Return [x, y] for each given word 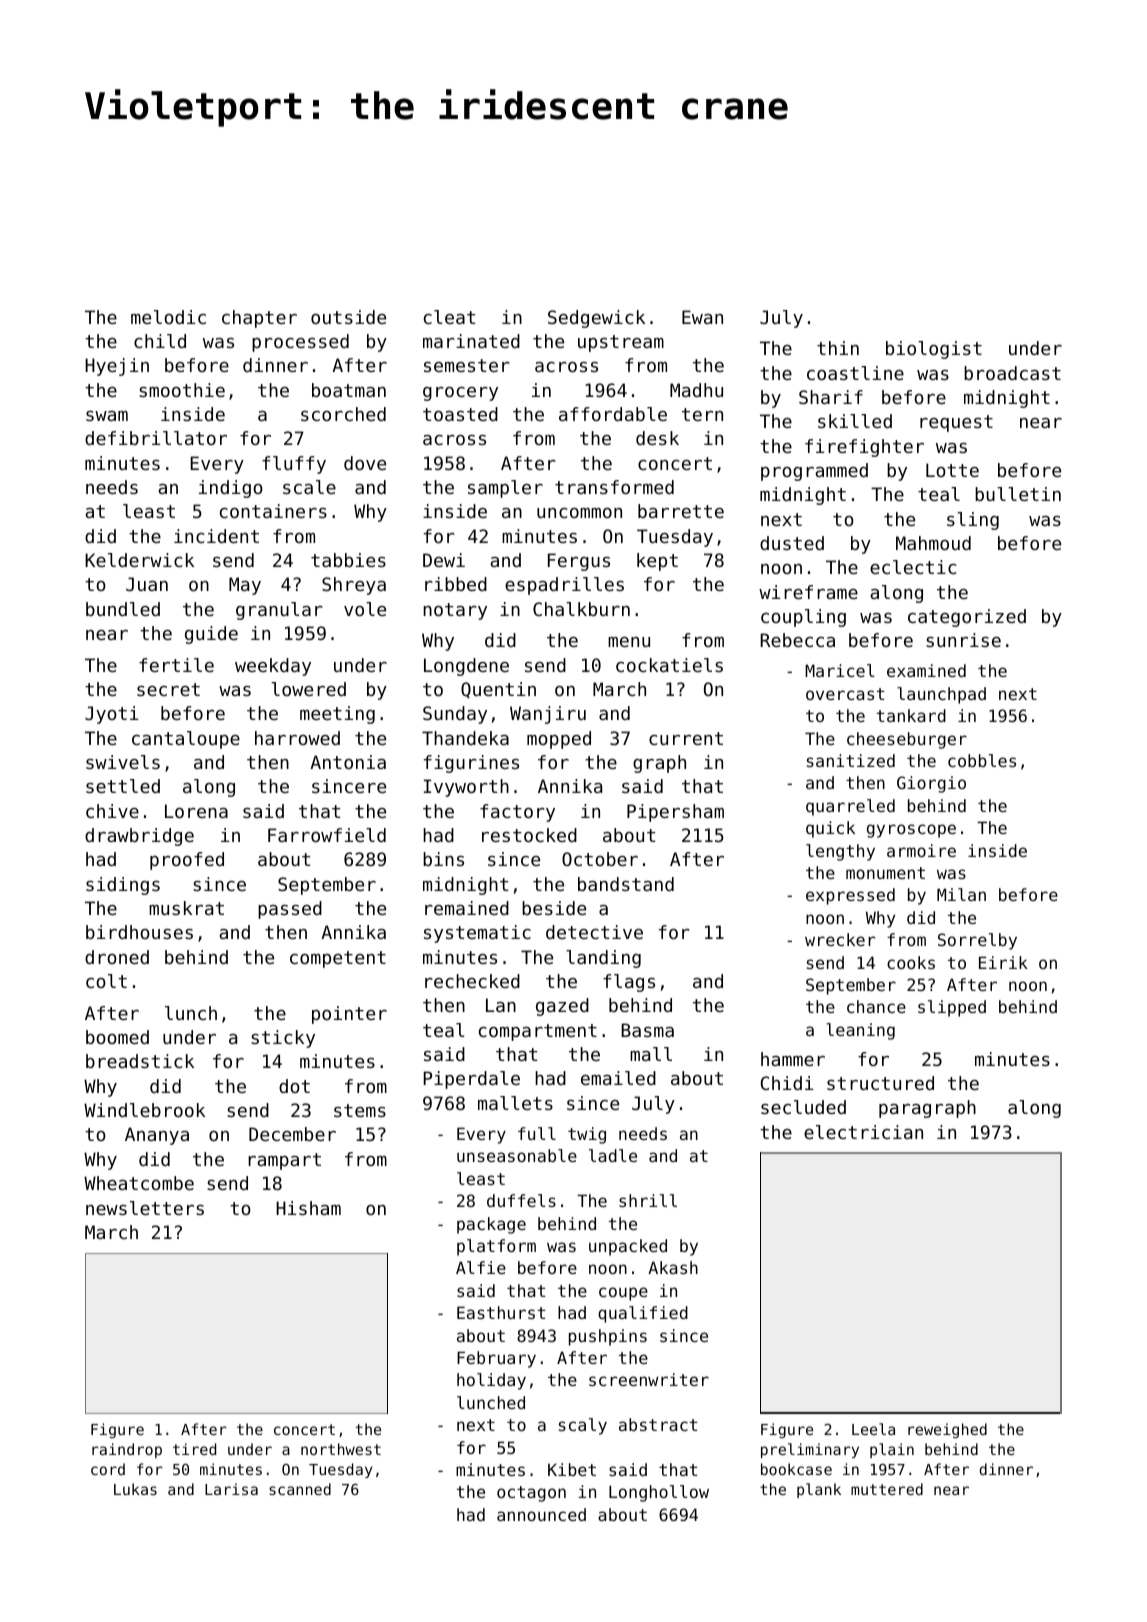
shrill [648, 1200]
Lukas [135, 1489]
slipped [952, 1008]
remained [467, 908]
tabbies [348, 560]
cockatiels [669, 665]
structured [880, 1083]
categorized [967, 618]
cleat [449, 317]
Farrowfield [327, 835]
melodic [168, 317]
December [292, 1134]
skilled [855, 421]
